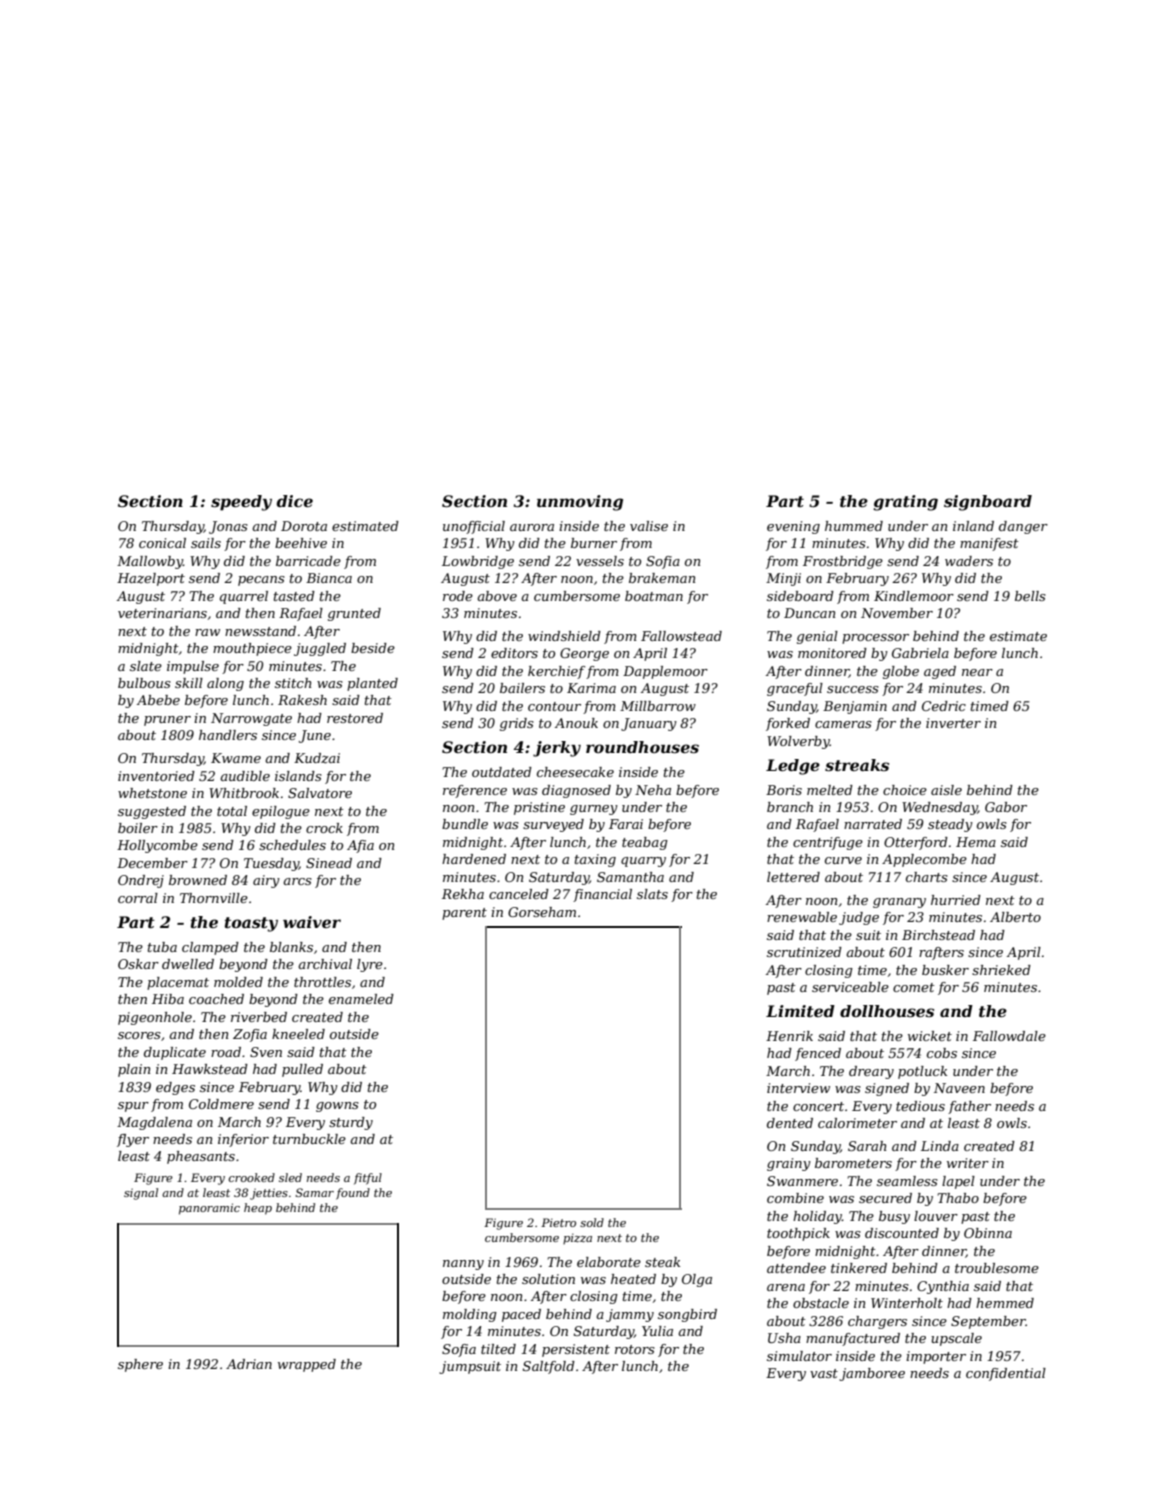 Image resolution: width=1166 pixels, height=1509 pixels. I want to click on inverter, so click(953, 723).
